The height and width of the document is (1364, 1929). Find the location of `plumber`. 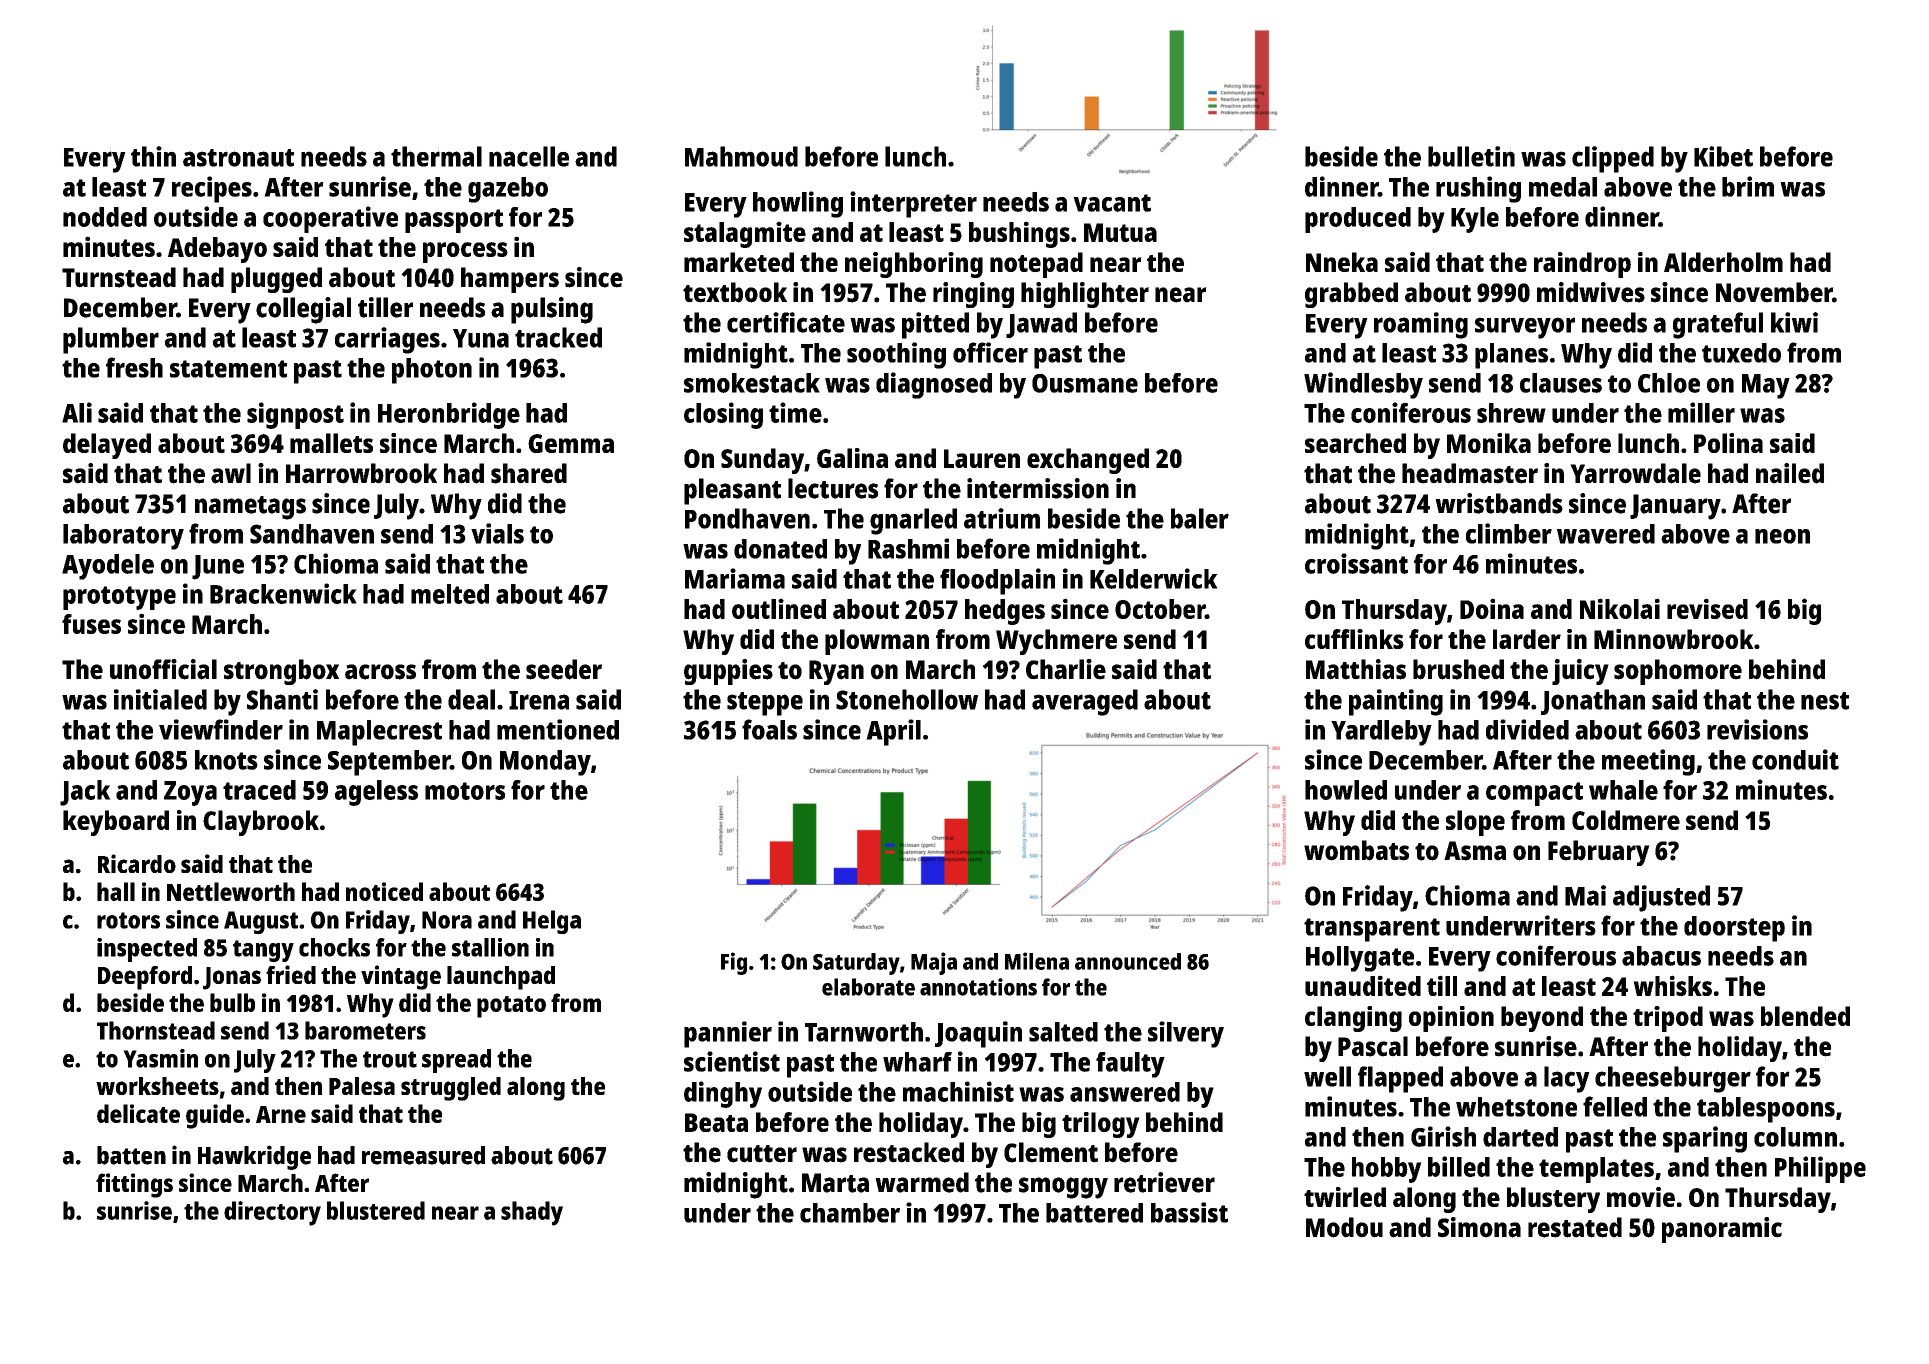

plumber is located at coordinates (111, 340).
